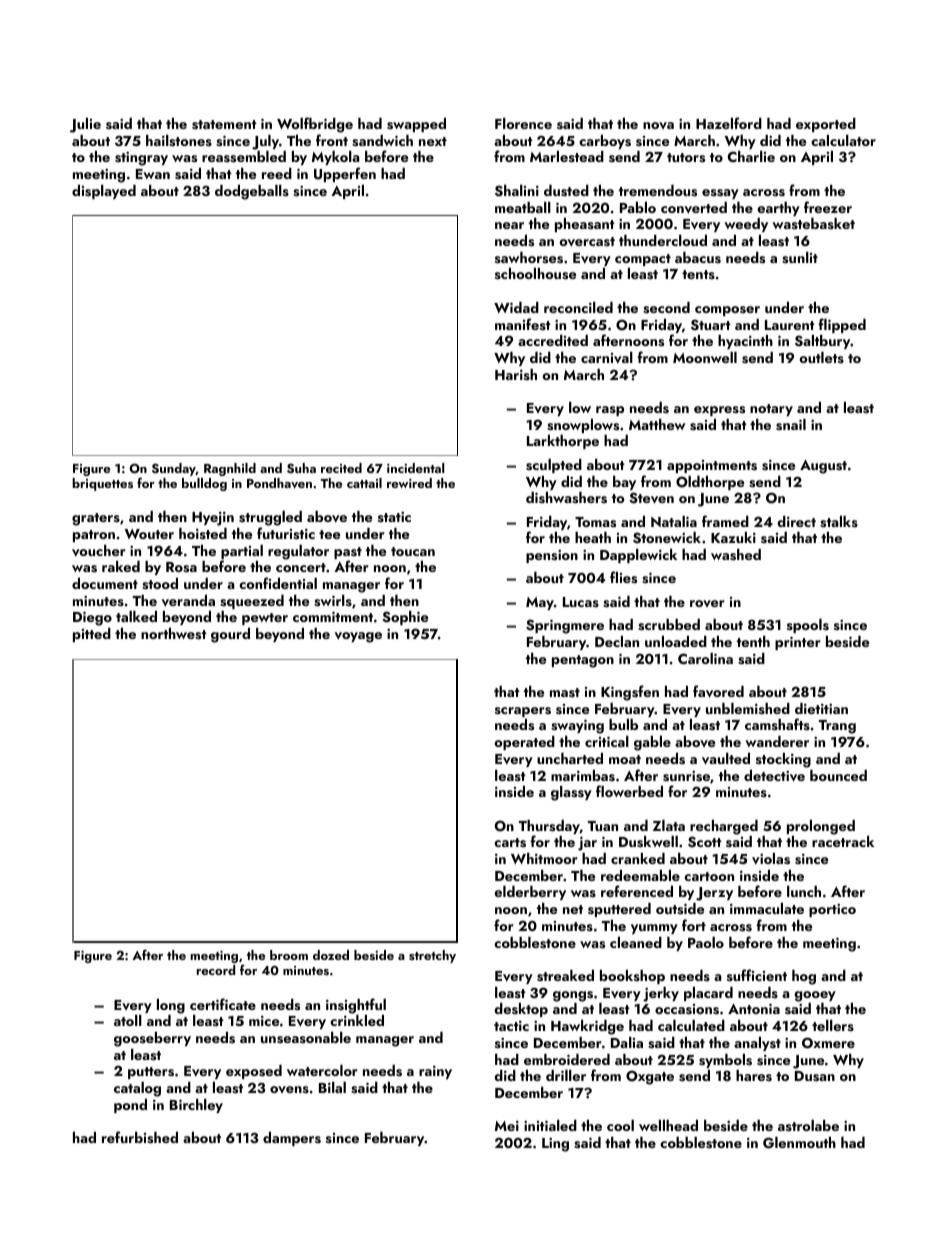  What do you see at coordinates (270, 518) in the screenshot?
I see `struggled` at bounding box center [270, 518].
